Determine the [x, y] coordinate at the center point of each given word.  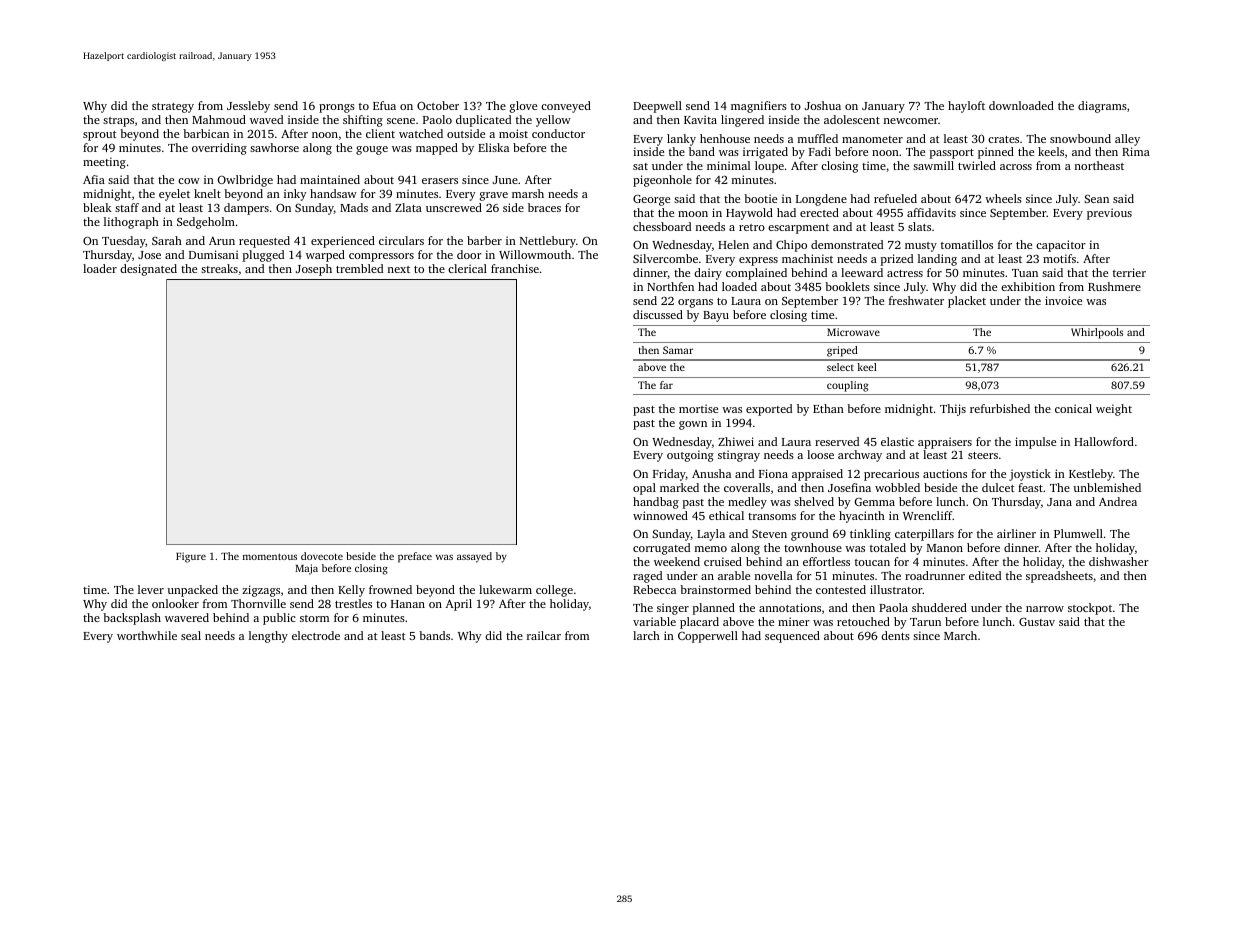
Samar [678, 350]
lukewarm [505, 589]
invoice [1063, 300]
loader [100, 268]
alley [1127, 140]
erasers [440, 181]
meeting [104, 163]
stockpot [1090, 609]
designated [148, 270]
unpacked [192, 591]
